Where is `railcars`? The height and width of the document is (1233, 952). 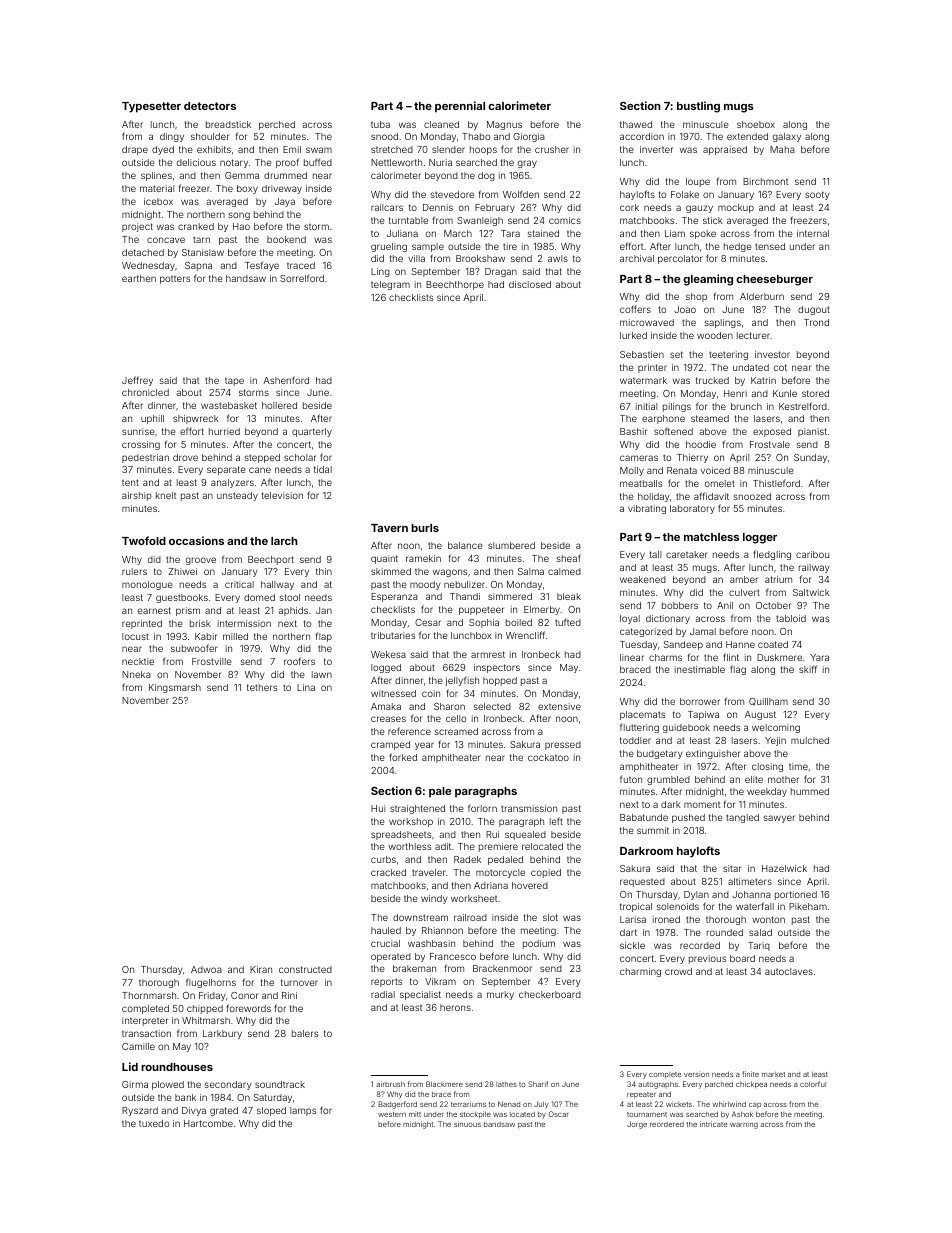 railcars is located at coordinates (387, 207).
